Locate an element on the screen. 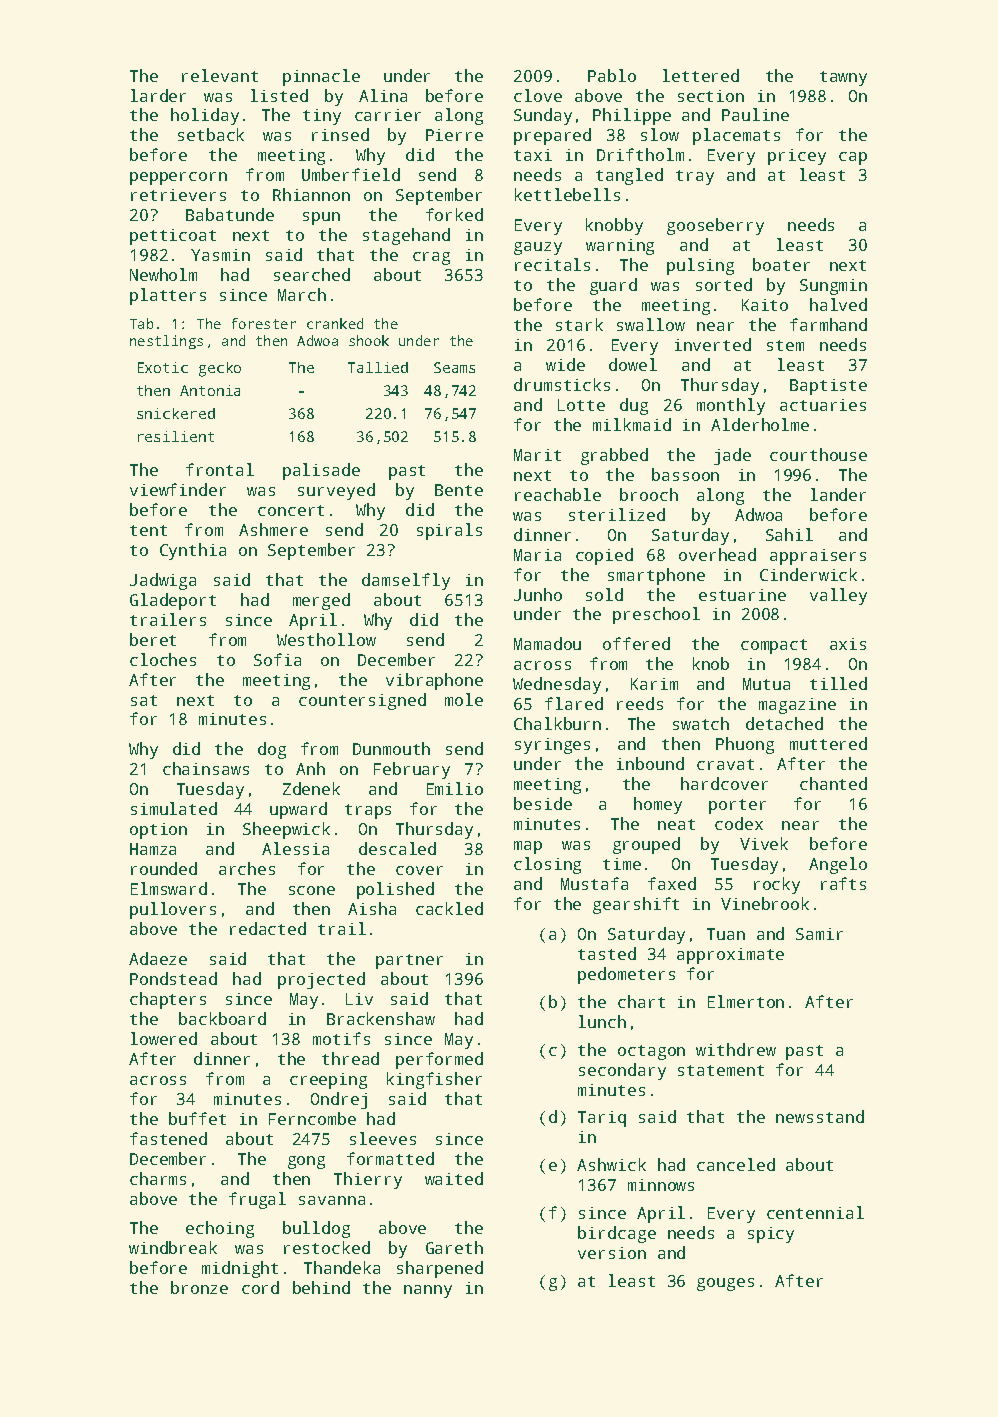 This screenshot has width=998, height=1417. tawny is located at coordinates (843, 78).
